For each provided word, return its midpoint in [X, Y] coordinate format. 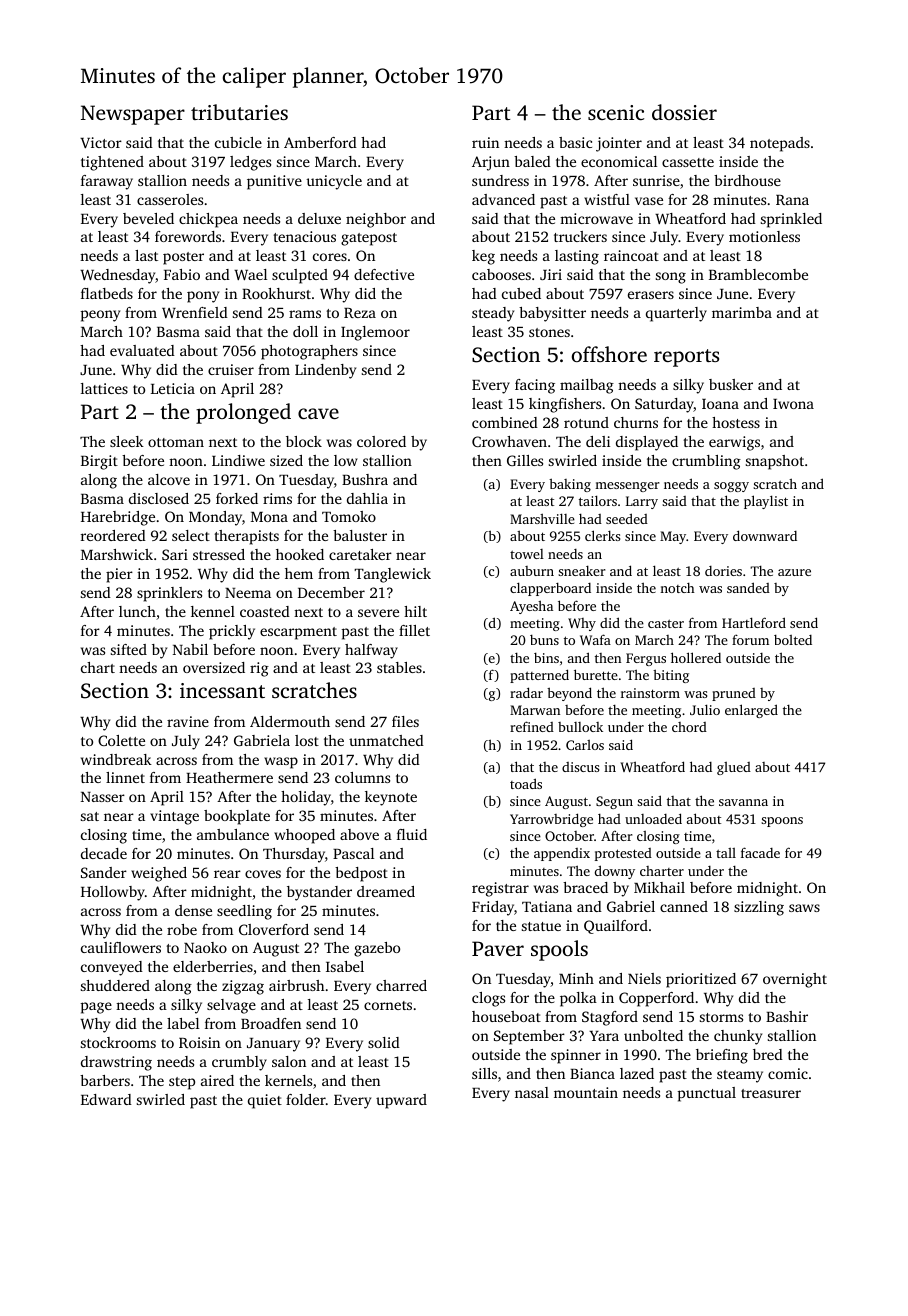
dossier [684, 112]
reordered [113, 535]
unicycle [334, 182]
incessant [222, 690]
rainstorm [650, 693]
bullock [580, 727]
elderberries [213, 966]
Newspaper [133, 115]
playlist [766, 502]
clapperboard [550, 589]
